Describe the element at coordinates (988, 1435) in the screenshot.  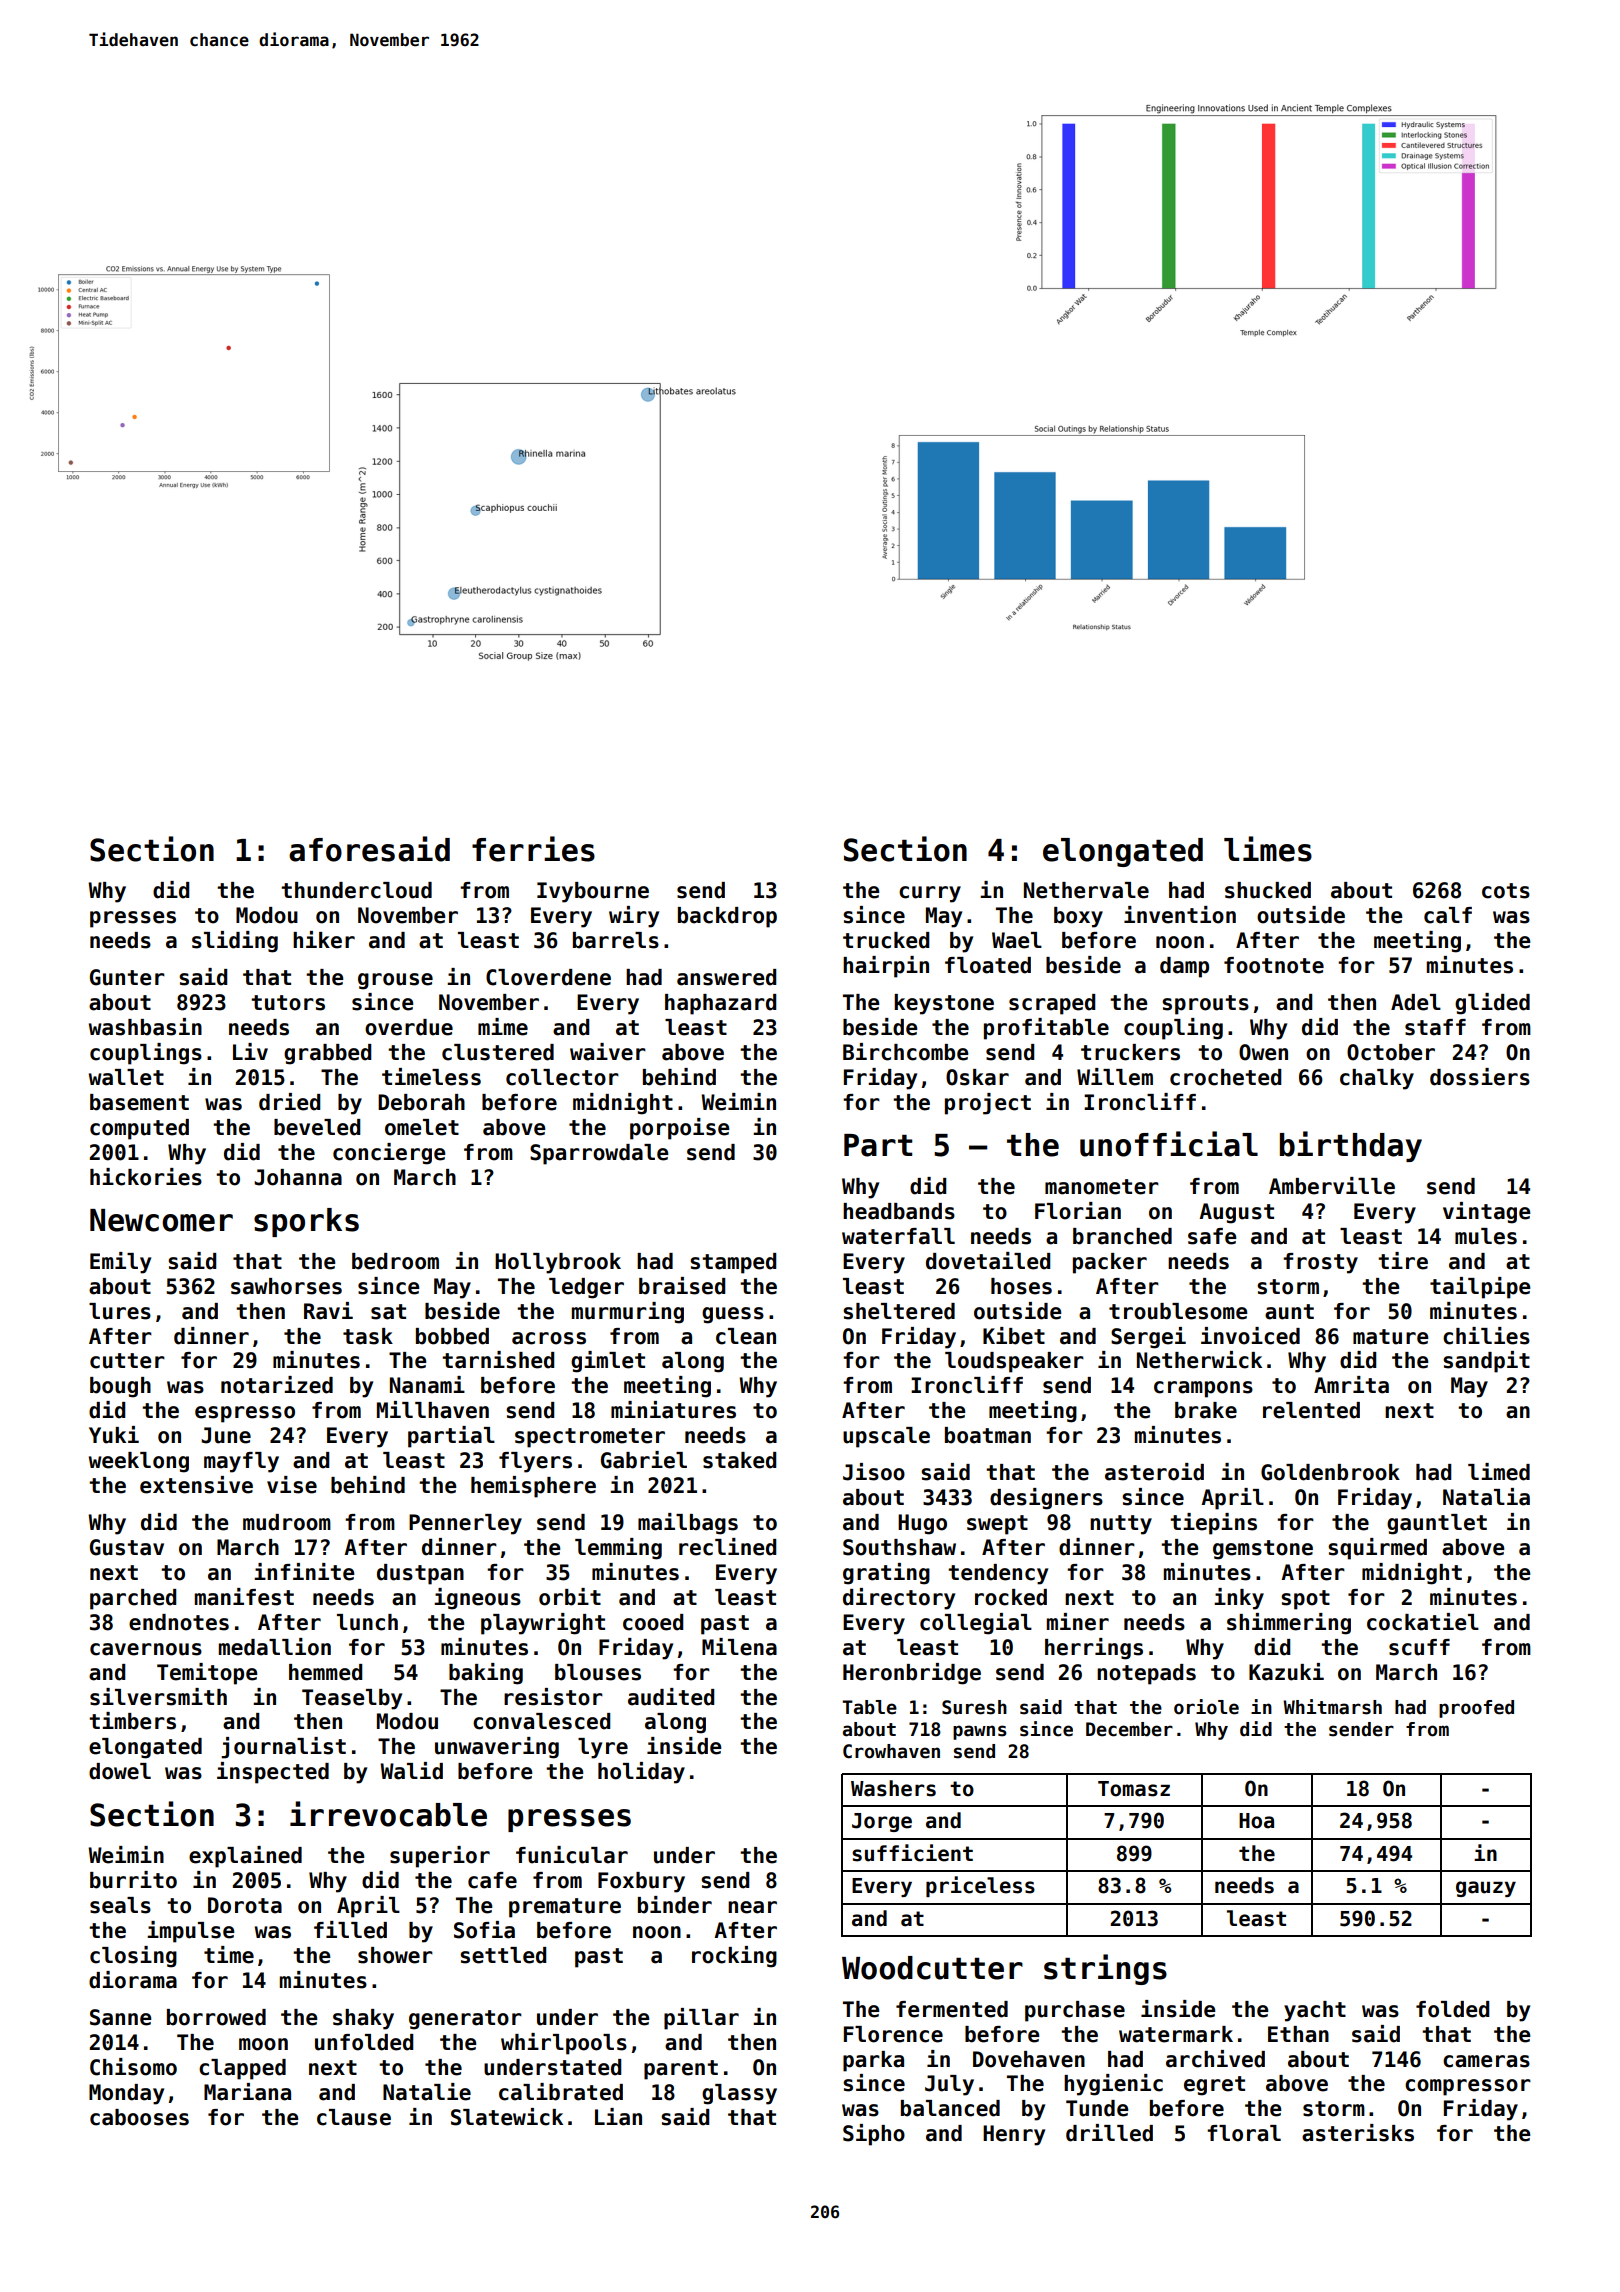
I see `boatman` at that location.
